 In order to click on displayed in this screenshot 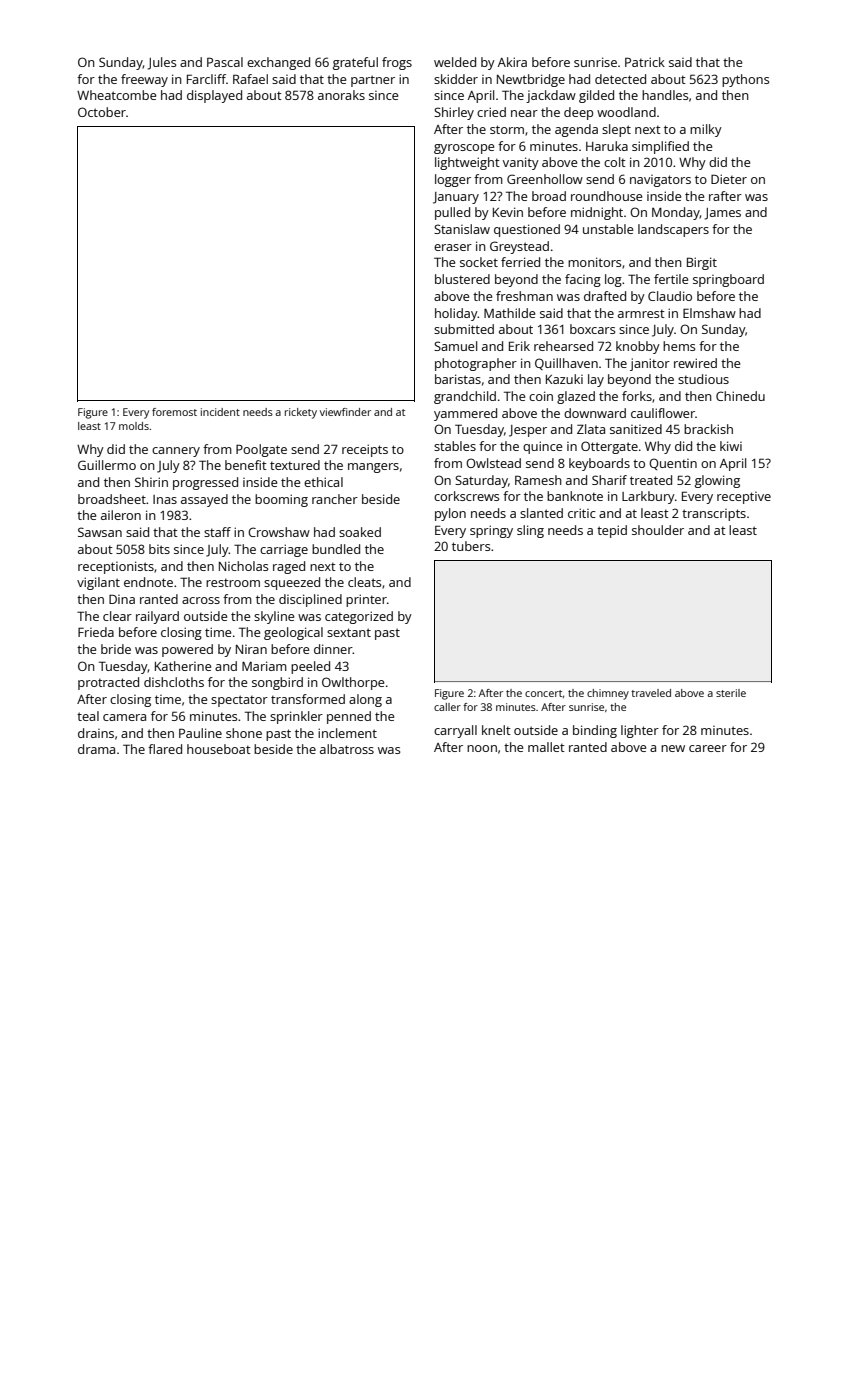, I will do `click(214, 96)`.
